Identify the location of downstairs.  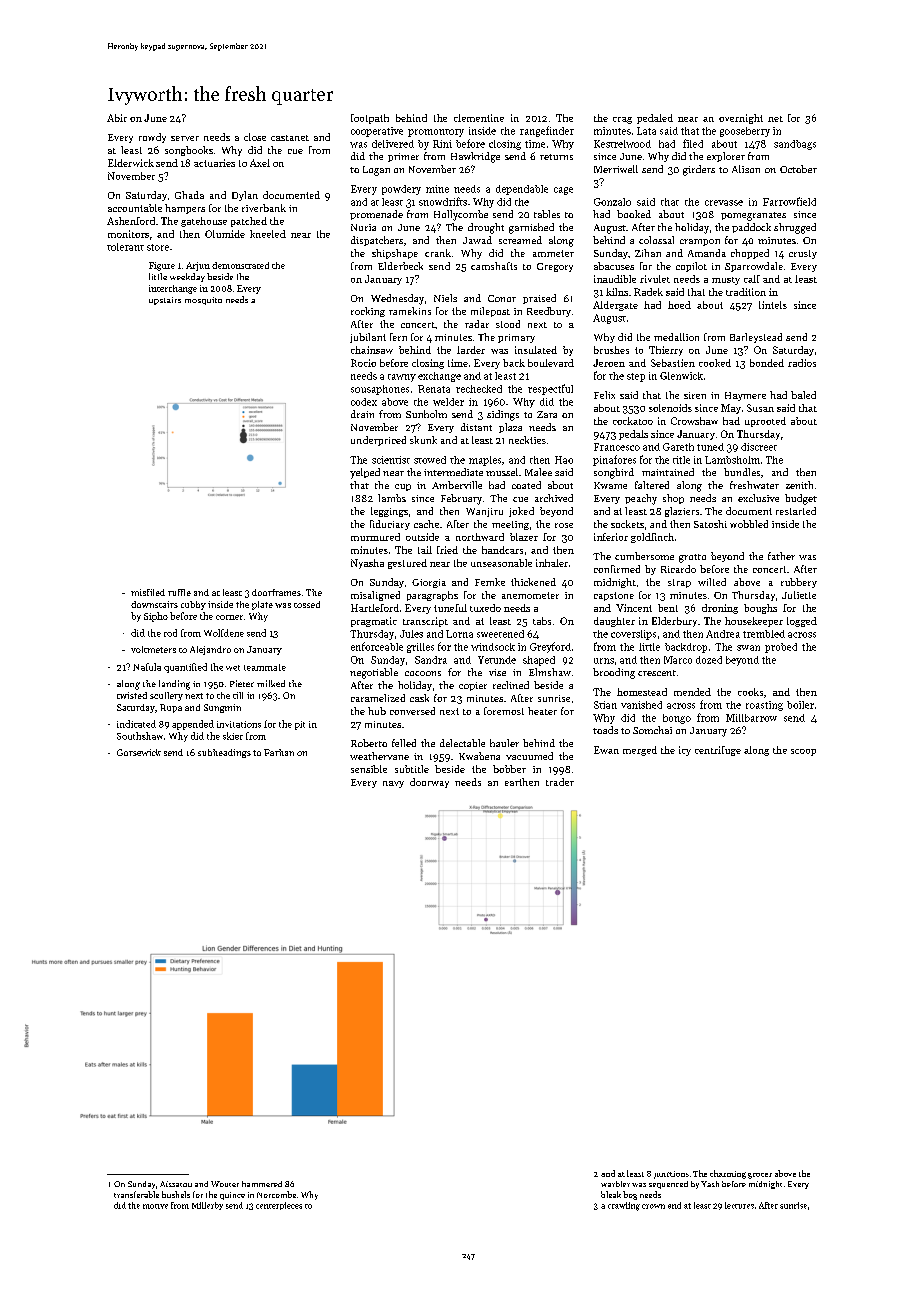
(154, 604).
